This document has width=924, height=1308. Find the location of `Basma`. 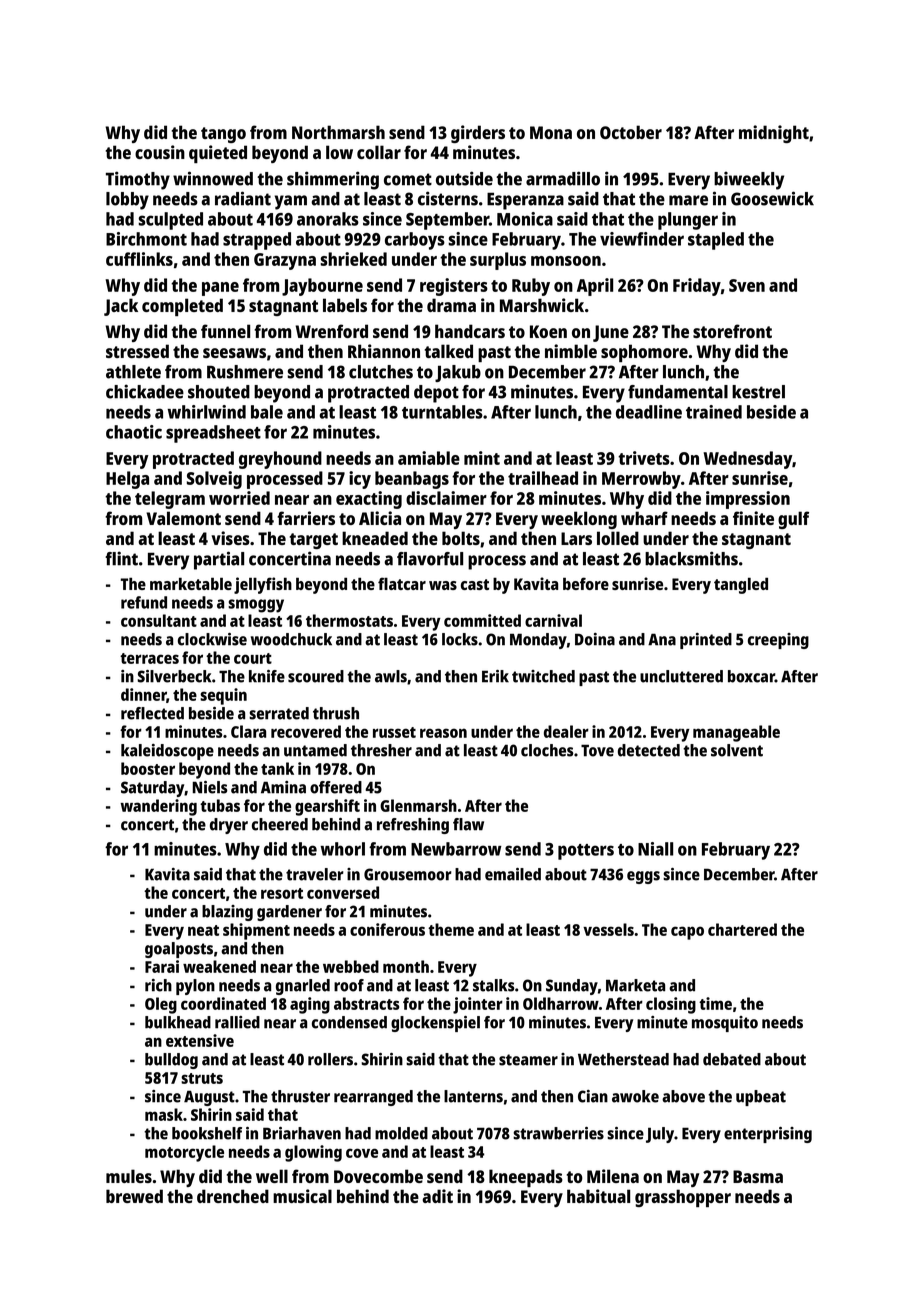

Basma is located at coordinates (758, 1176).
